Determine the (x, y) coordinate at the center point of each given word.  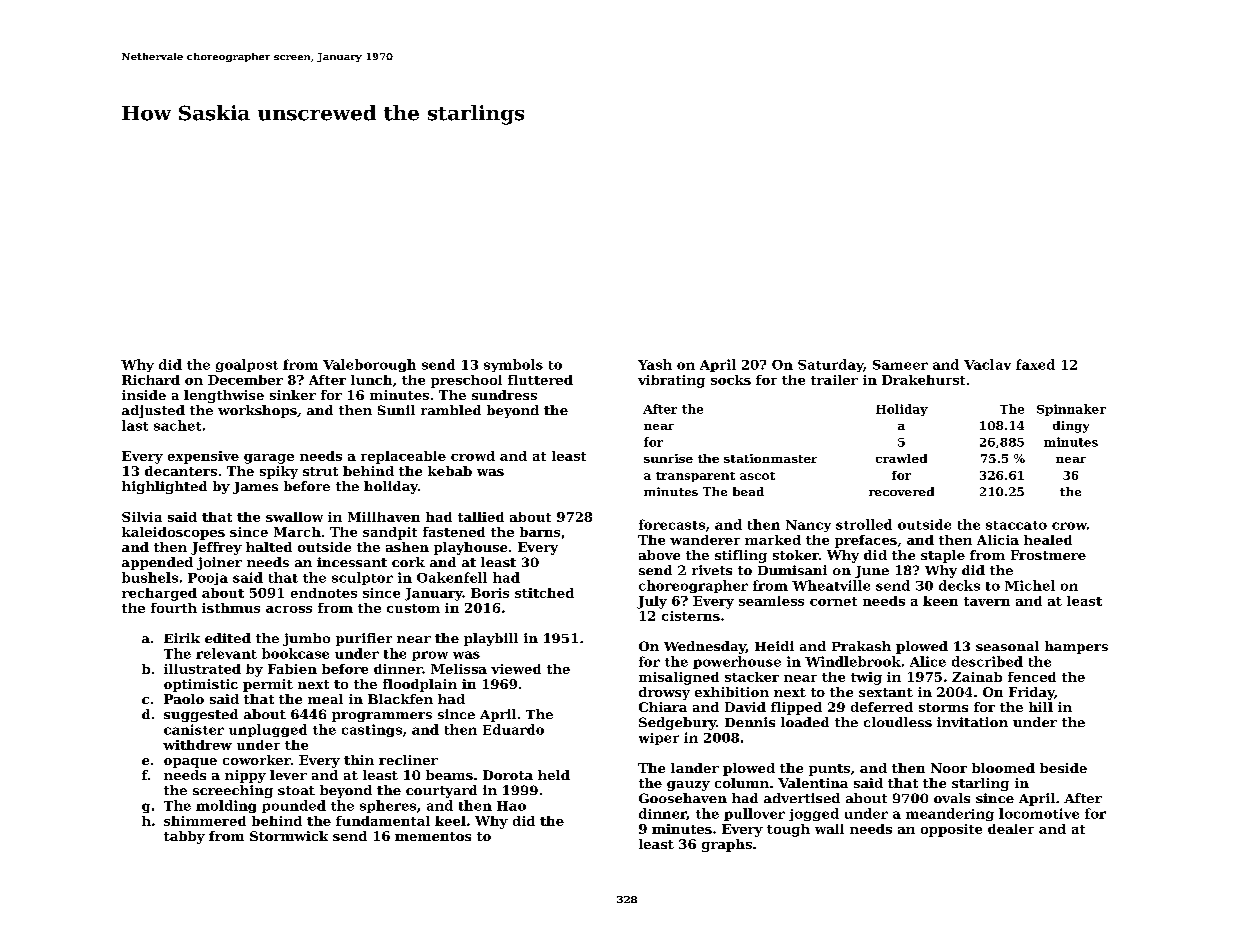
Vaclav (987, 364)
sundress (504, 395)
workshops (257, 411)
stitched (544, 593)
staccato (1016, 525)
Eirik (182, 638)
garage (269, 459)
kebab (450, 471)
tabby (184, 837)
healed (1048, 540)
